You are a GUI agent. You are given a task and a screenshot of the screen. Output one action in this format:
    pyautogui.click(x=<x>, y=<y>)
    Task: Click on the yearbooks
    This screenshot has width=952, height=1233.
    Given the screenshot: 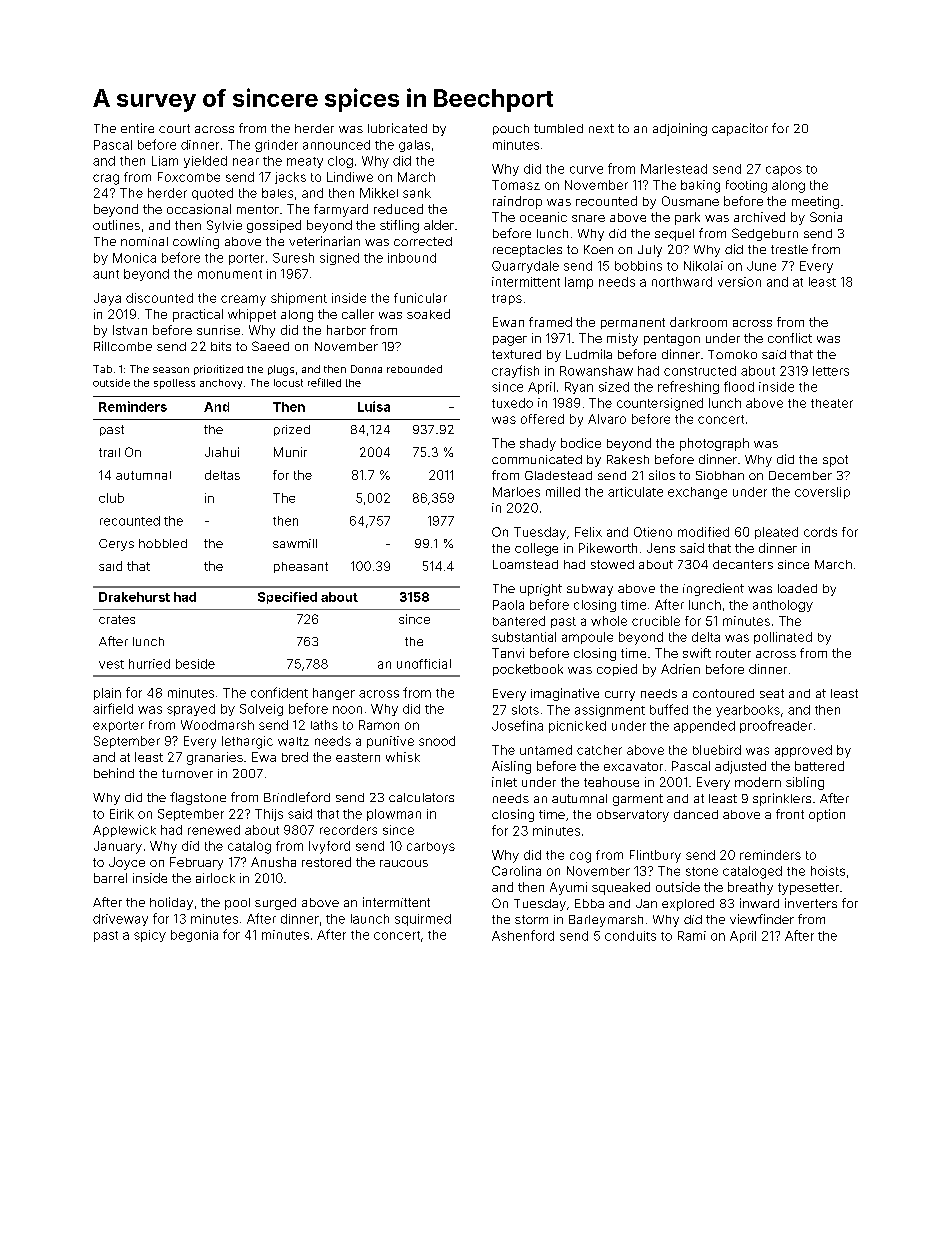 What is the action you would take?
    pyautogui.click(x=748, y=711)
